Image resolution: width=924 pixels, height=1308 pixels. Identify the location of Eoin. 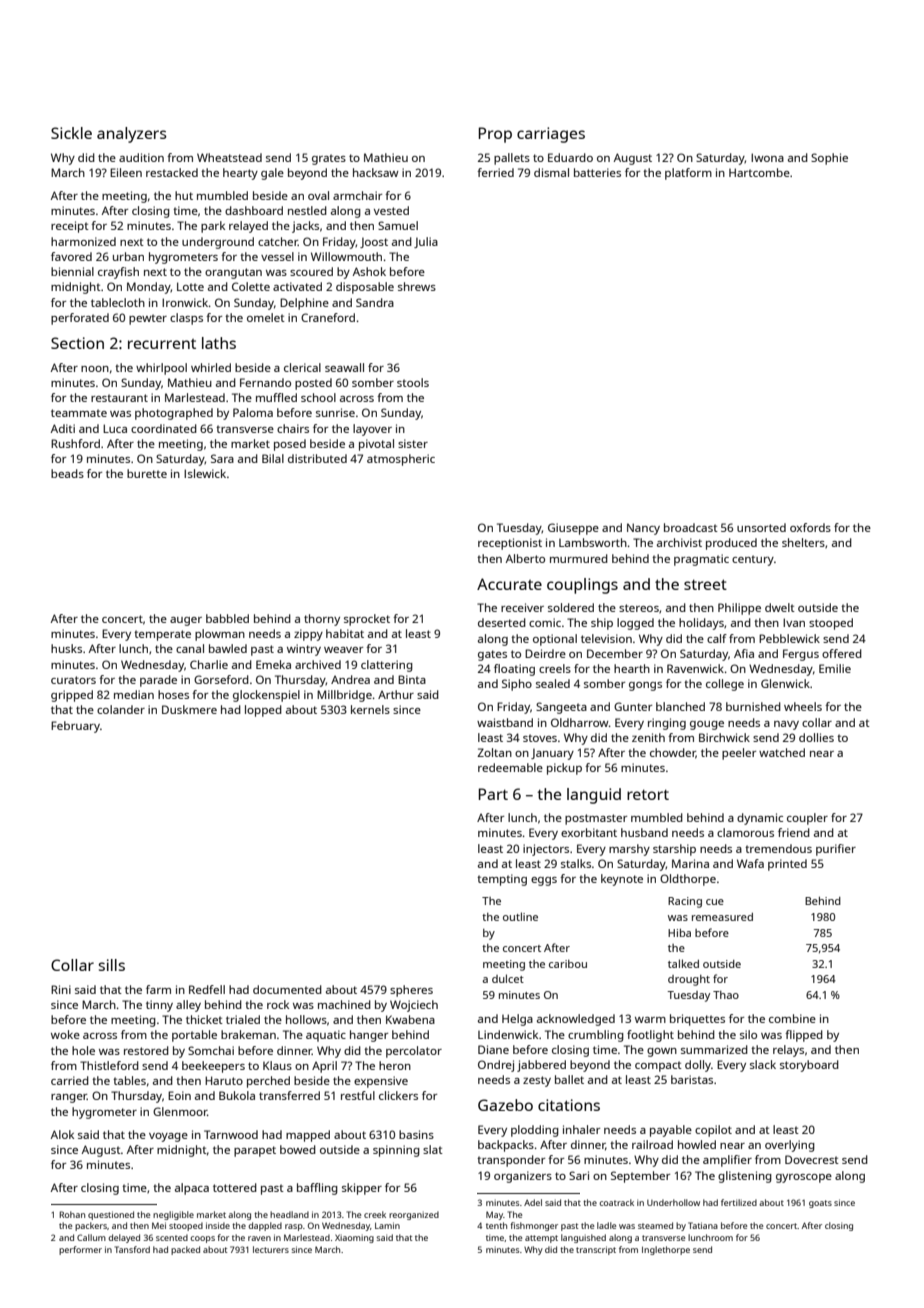
(179, 1095).
